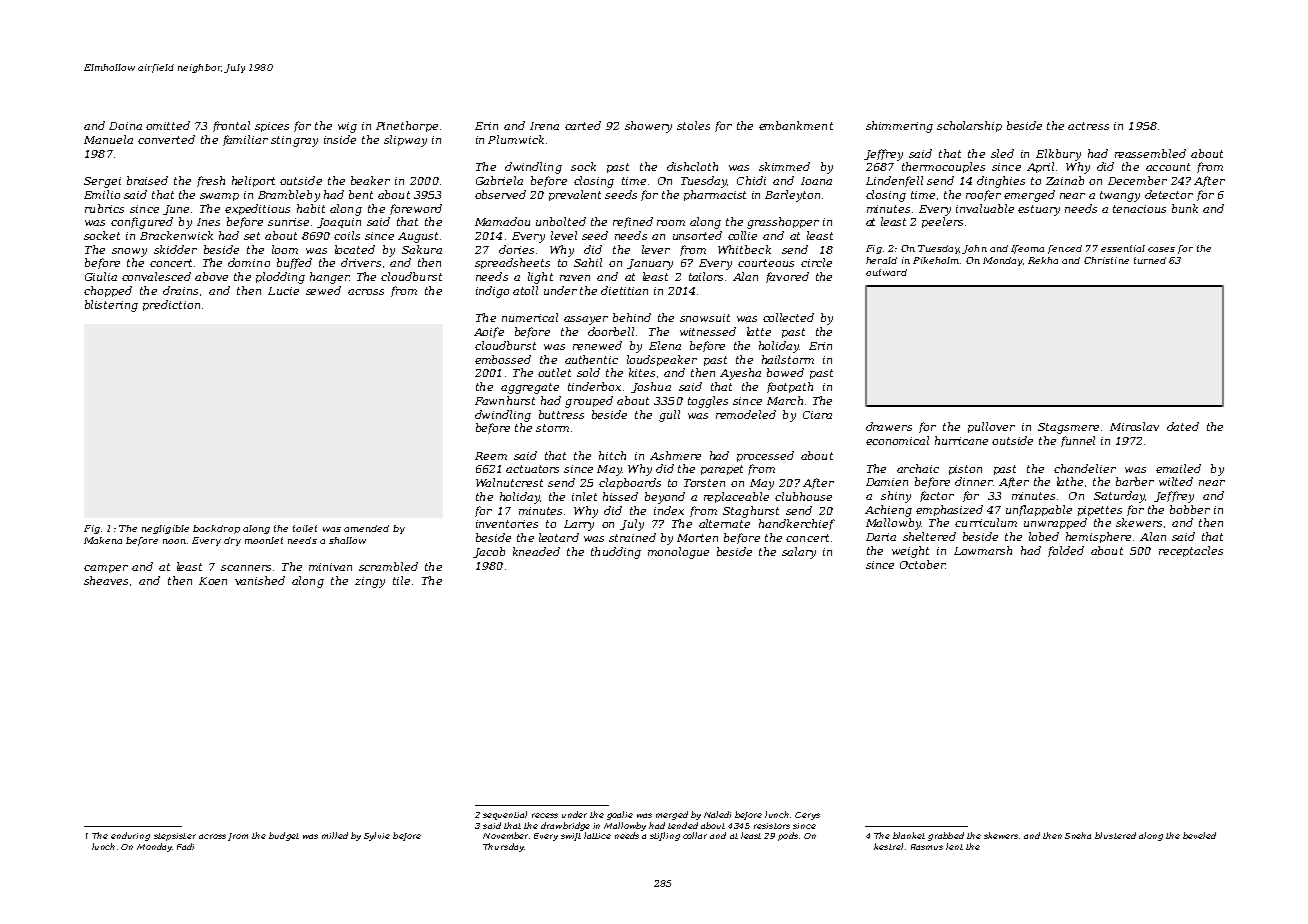 This image has height=924, width=1308. Describe the element at coordinates (1123, 248) in the image. I see `essential` at that location.
